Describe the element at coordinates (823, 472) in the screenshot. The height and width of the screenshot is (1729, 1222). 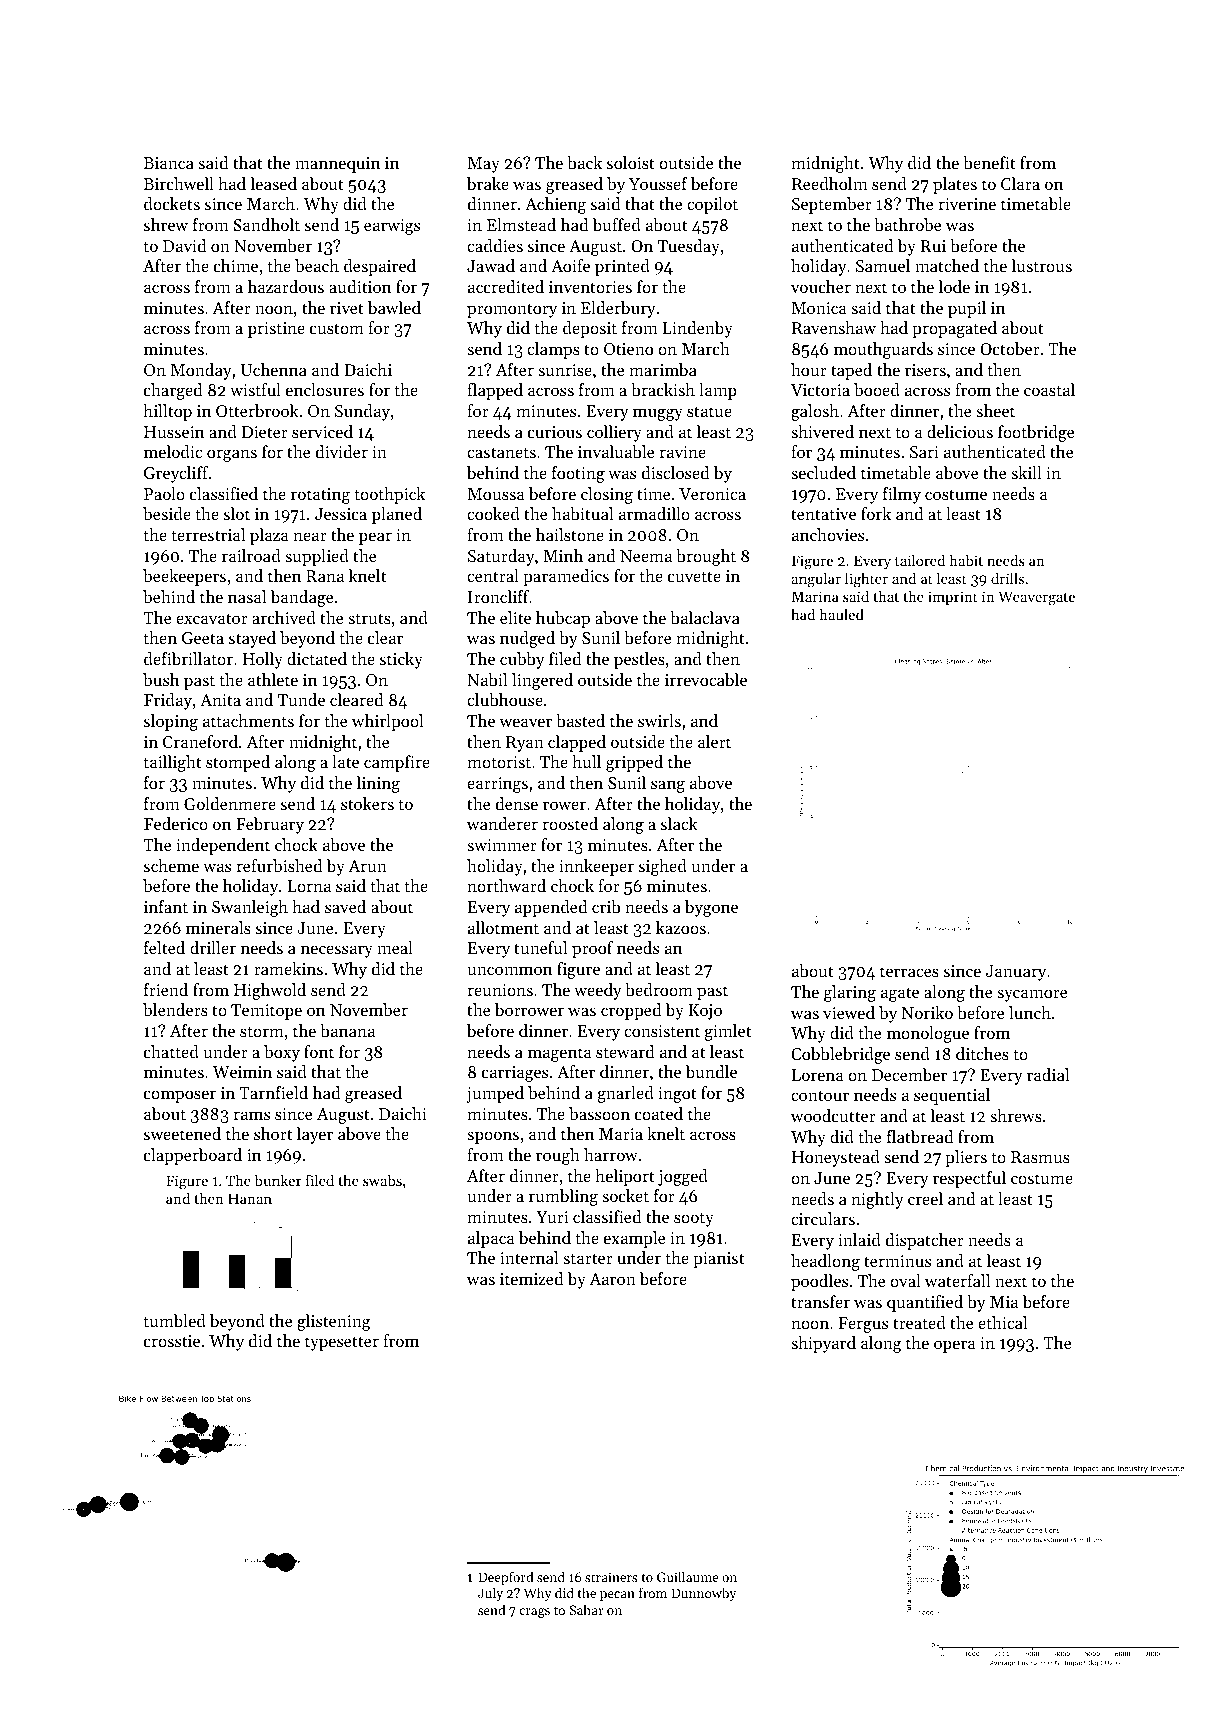
I see `secluded` at that location.
